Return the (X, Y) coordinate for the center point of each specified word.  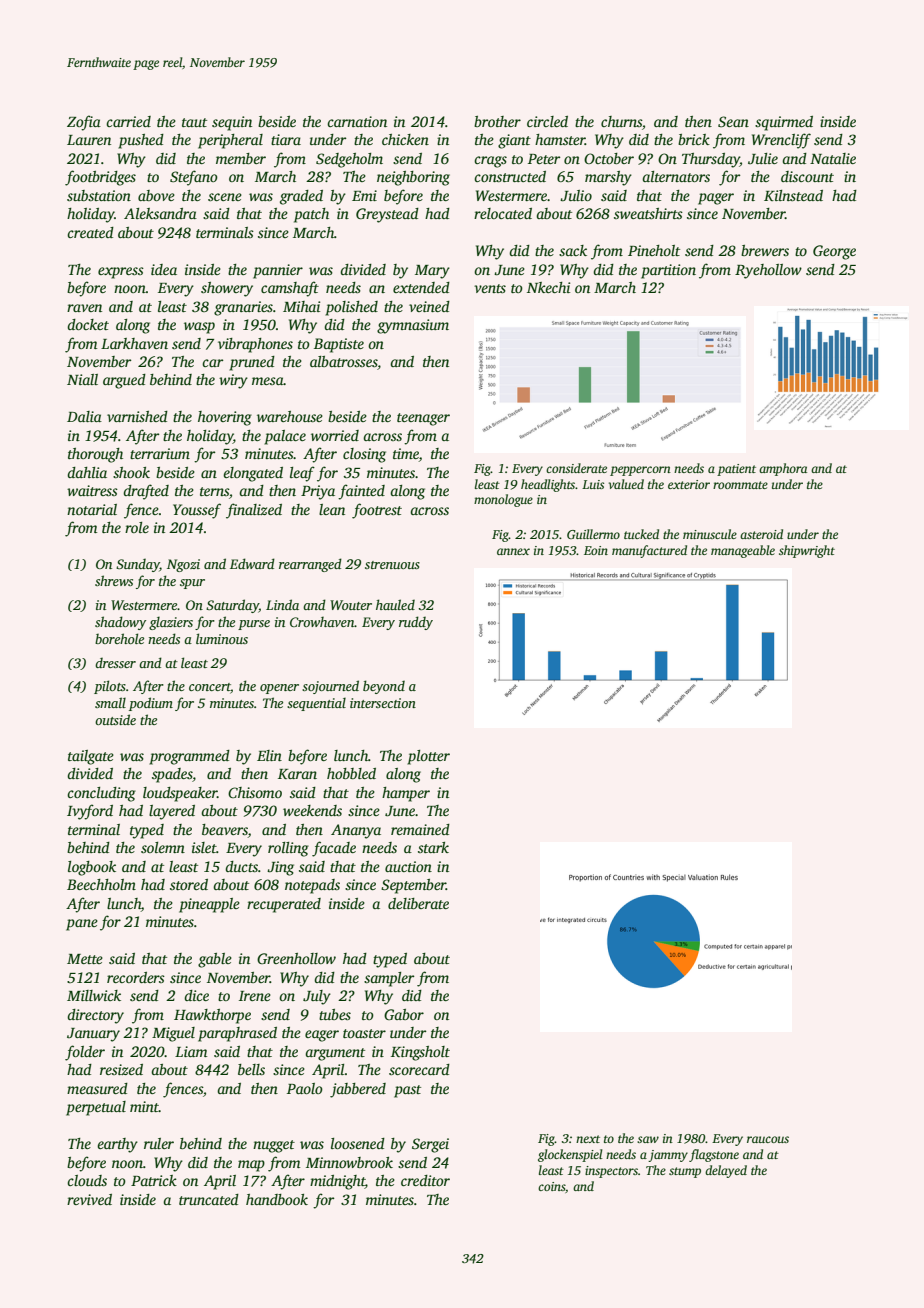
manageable (743, 551)
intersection (383, 703)
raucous (768, 1139)
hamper (406, 794)
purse (254, 625)
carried (128, 121)
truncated (209, 1199)
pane (82, 925)
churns (621, 121)
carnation (357, 121)
